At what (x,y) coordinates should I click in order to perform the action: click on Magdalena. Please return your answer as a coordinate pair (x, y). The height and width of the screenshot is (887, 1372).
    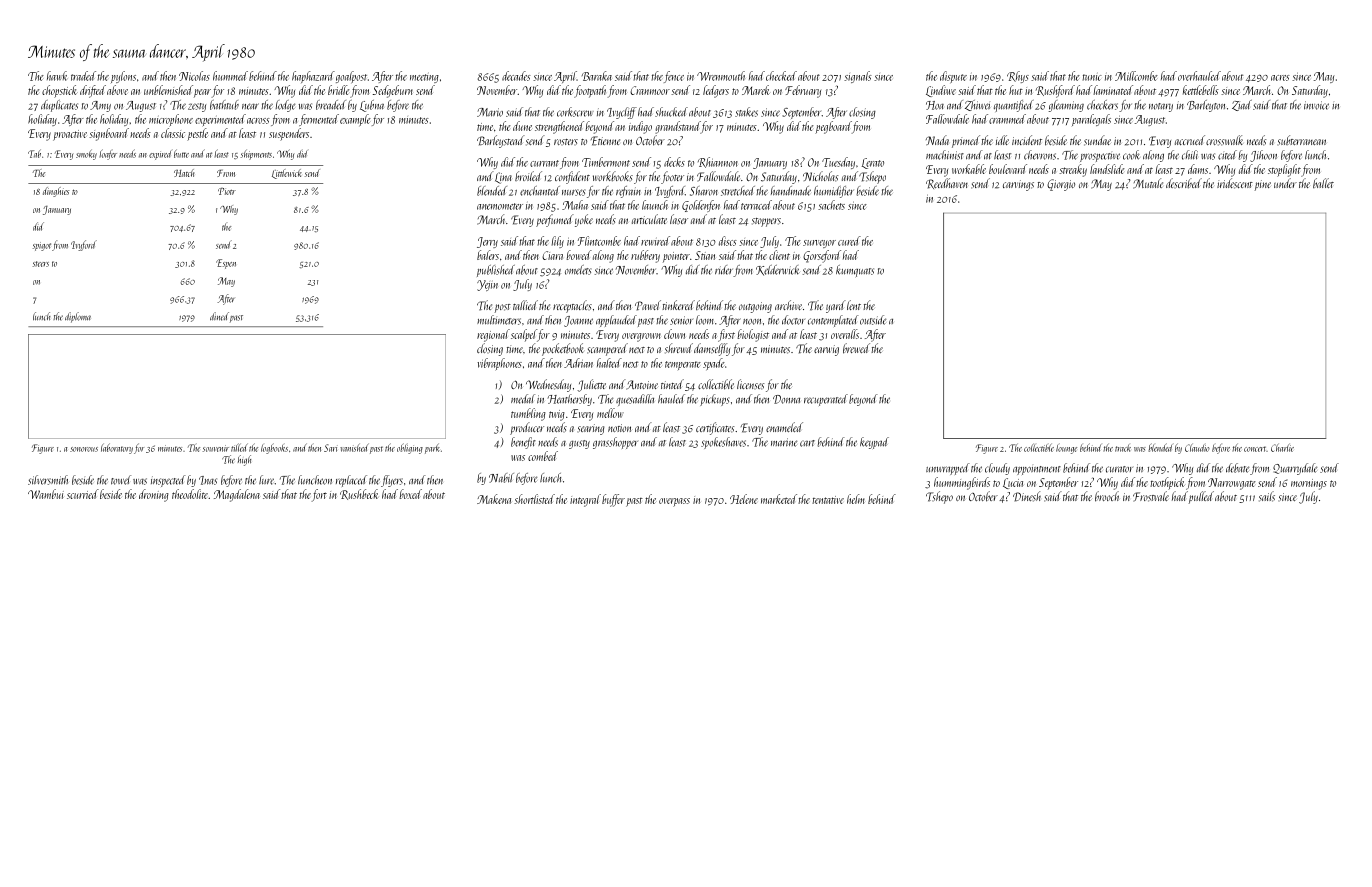
    Looking at the image, I should click on (237, 495).
